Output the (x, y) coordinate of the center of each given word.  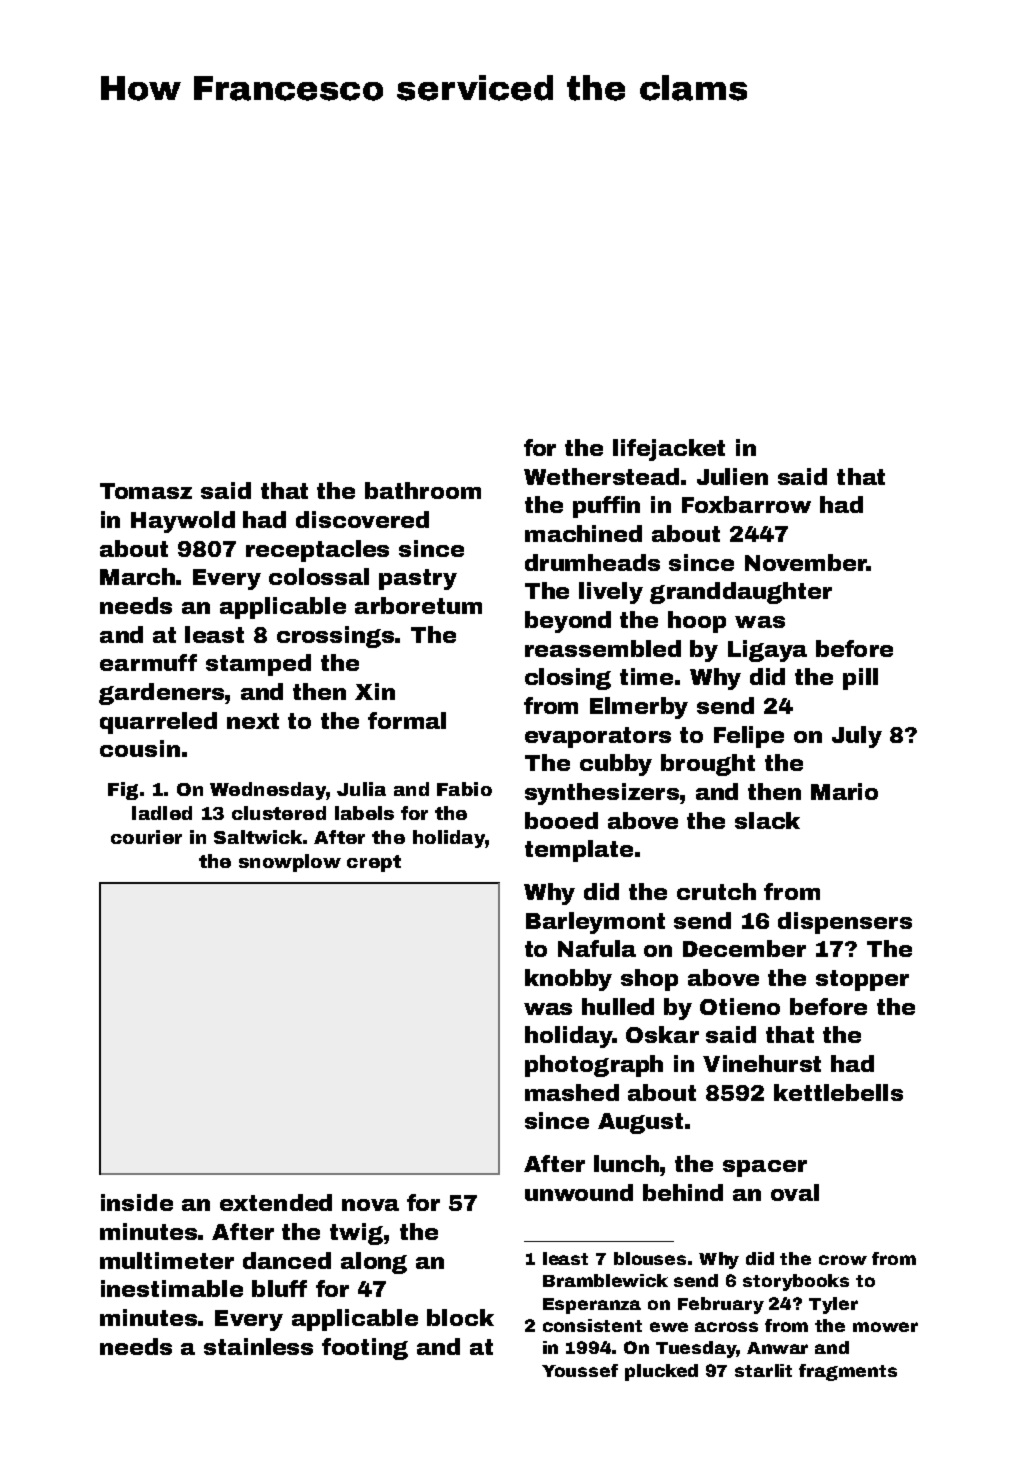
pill (860, 679)
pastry (418, 579)
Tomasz (146, 491)
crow (843, 1260)
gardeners (161, 694)
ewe (669, 1327)
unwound (579, 1192)
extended (276, 1202)
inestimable (172, 1288)
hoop (697, 622)
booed (561, 820)
